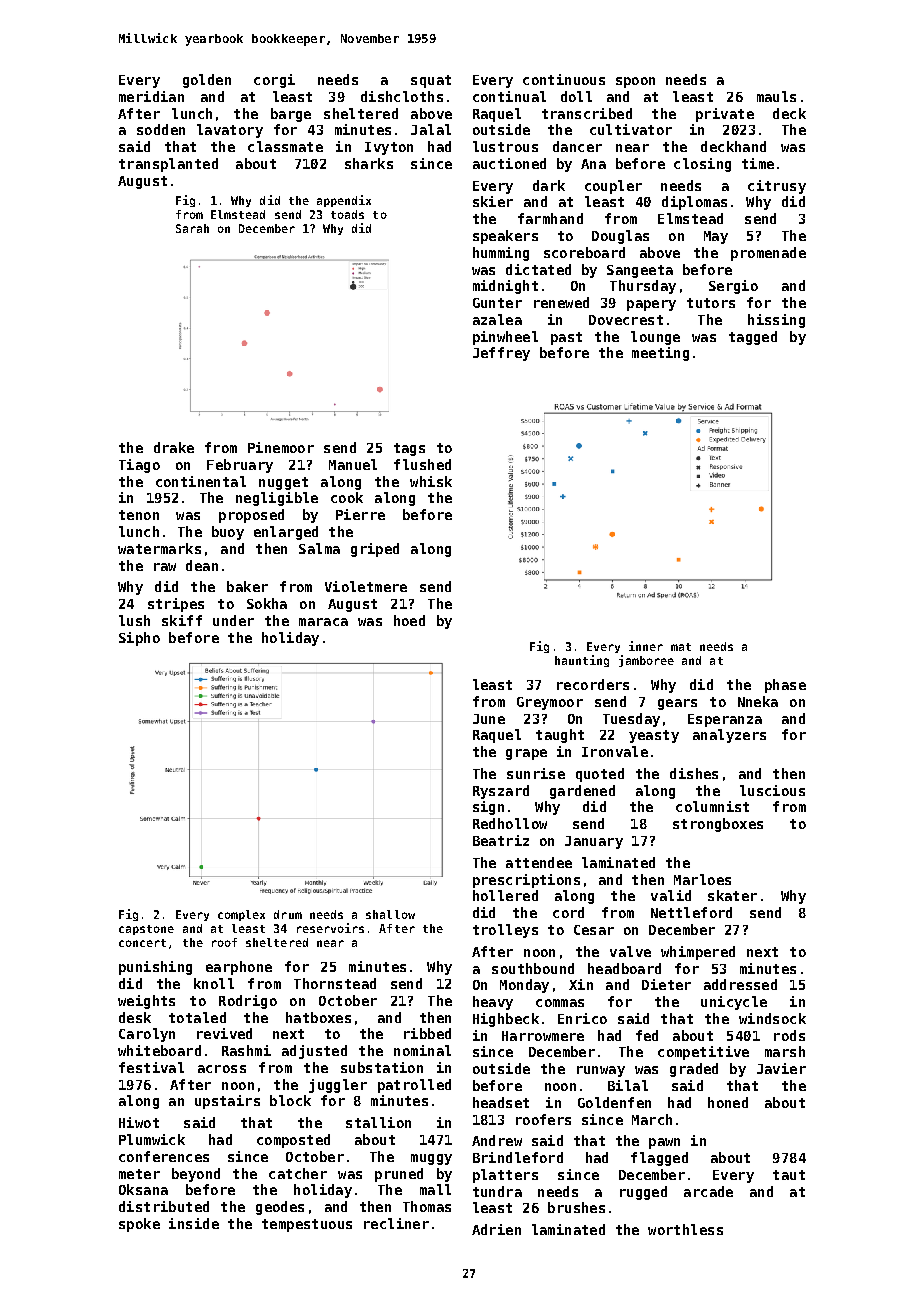 This screenshot has height=1308, width=924. I want to click on spoke, so click(139, 1225).
